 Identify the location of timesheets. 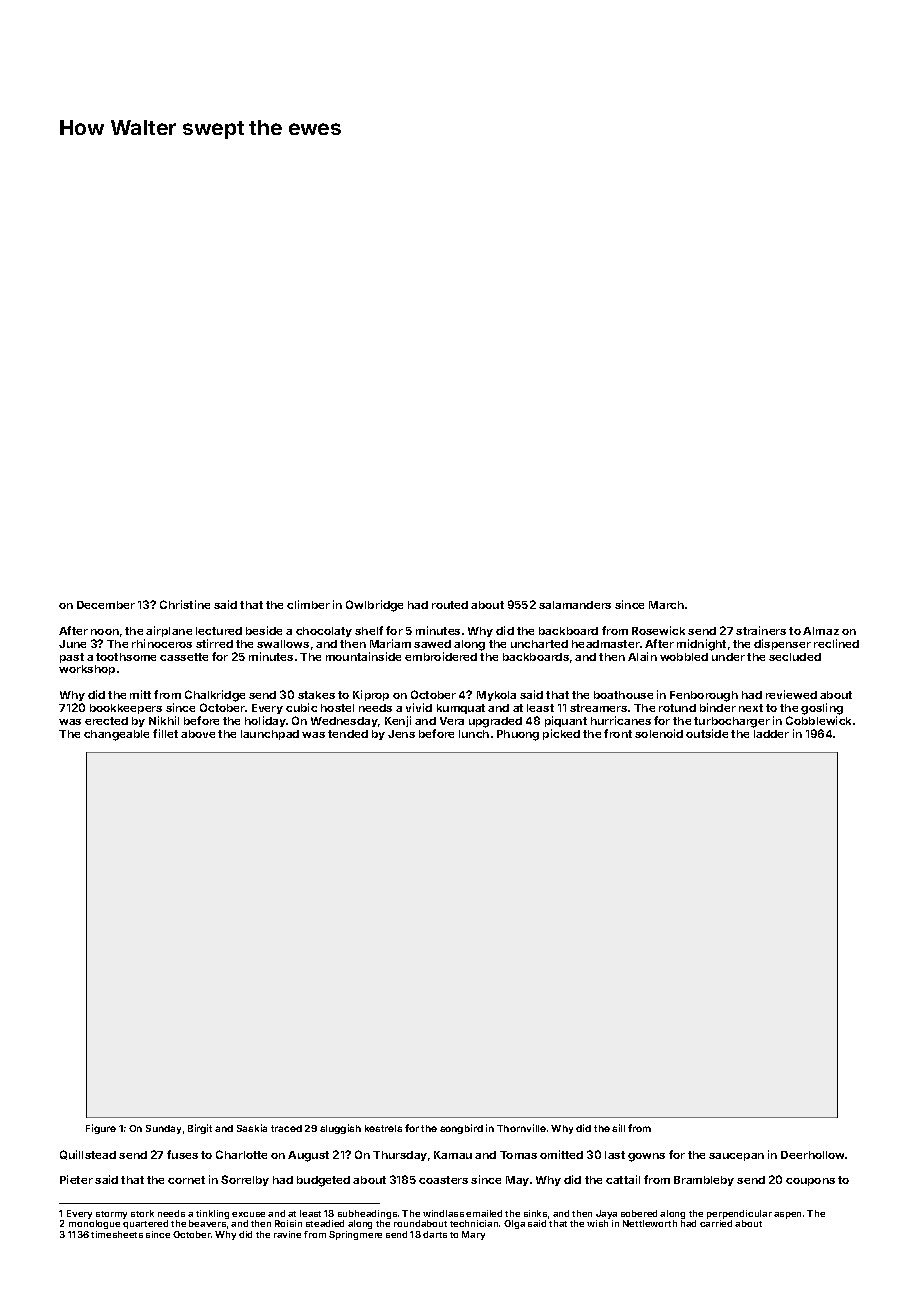
(117, 1234).
